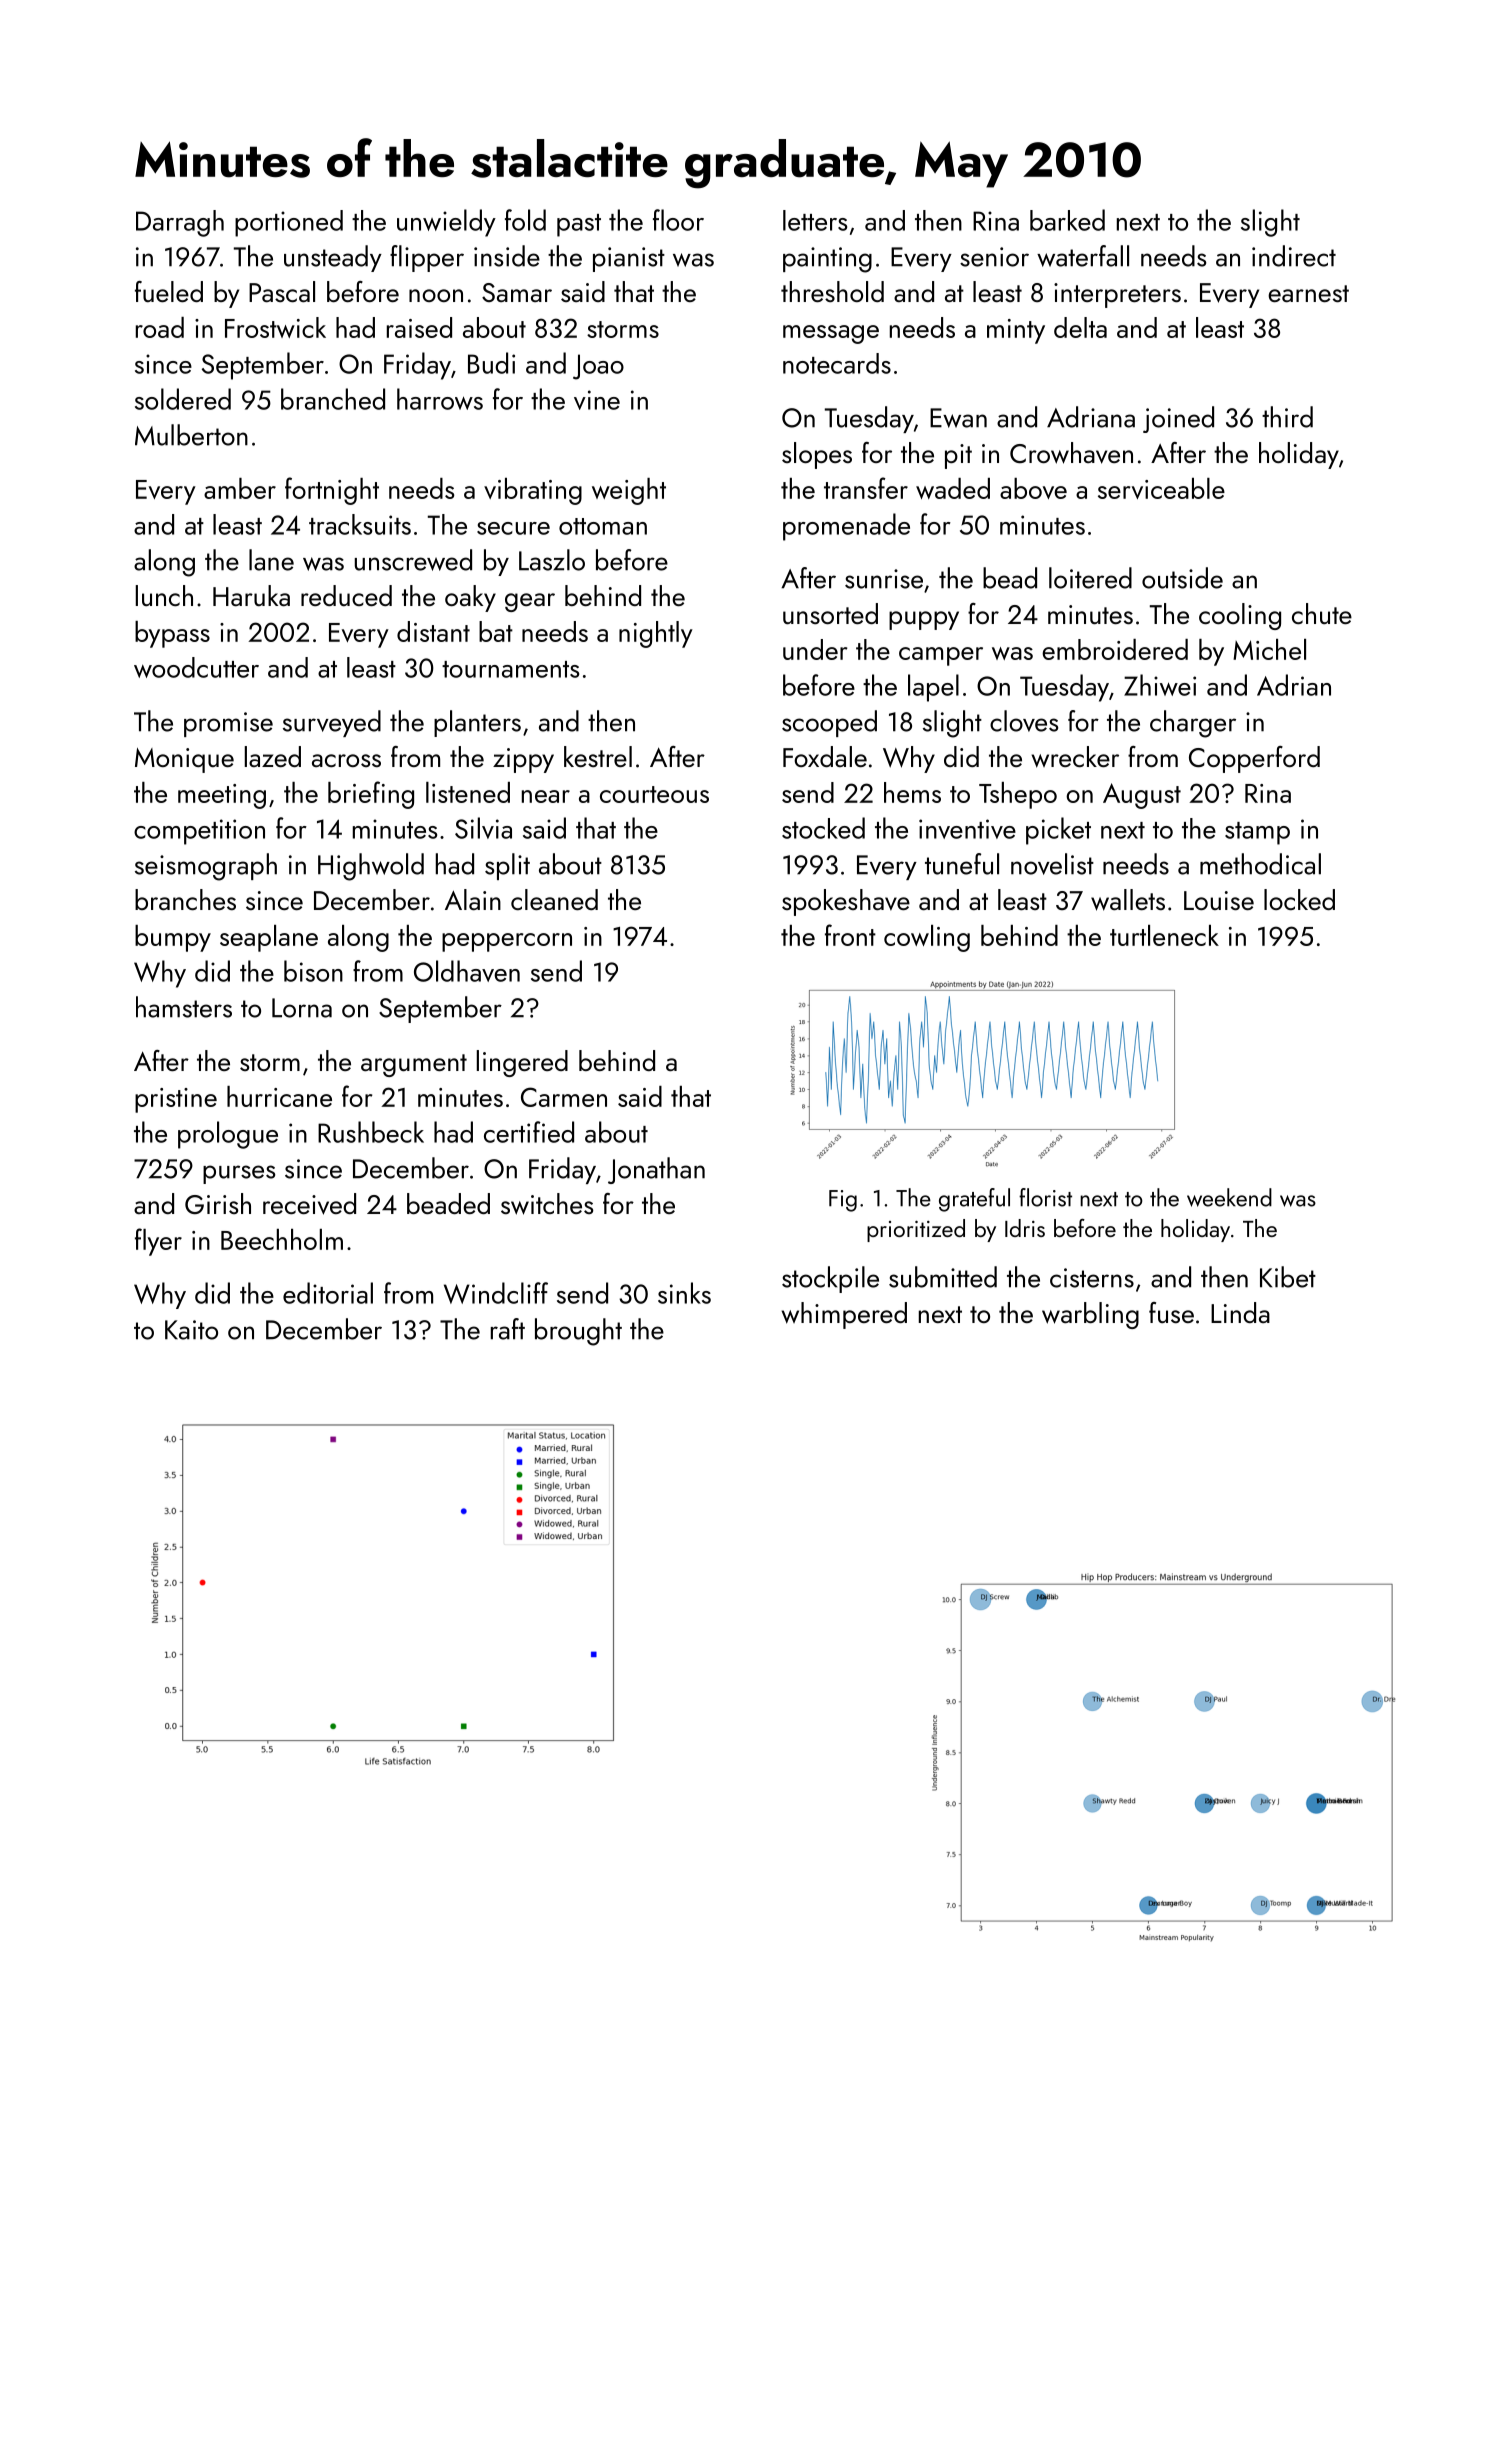  Describe the element at coordinates (313, 971) in the page. I see `bison` at that location.
